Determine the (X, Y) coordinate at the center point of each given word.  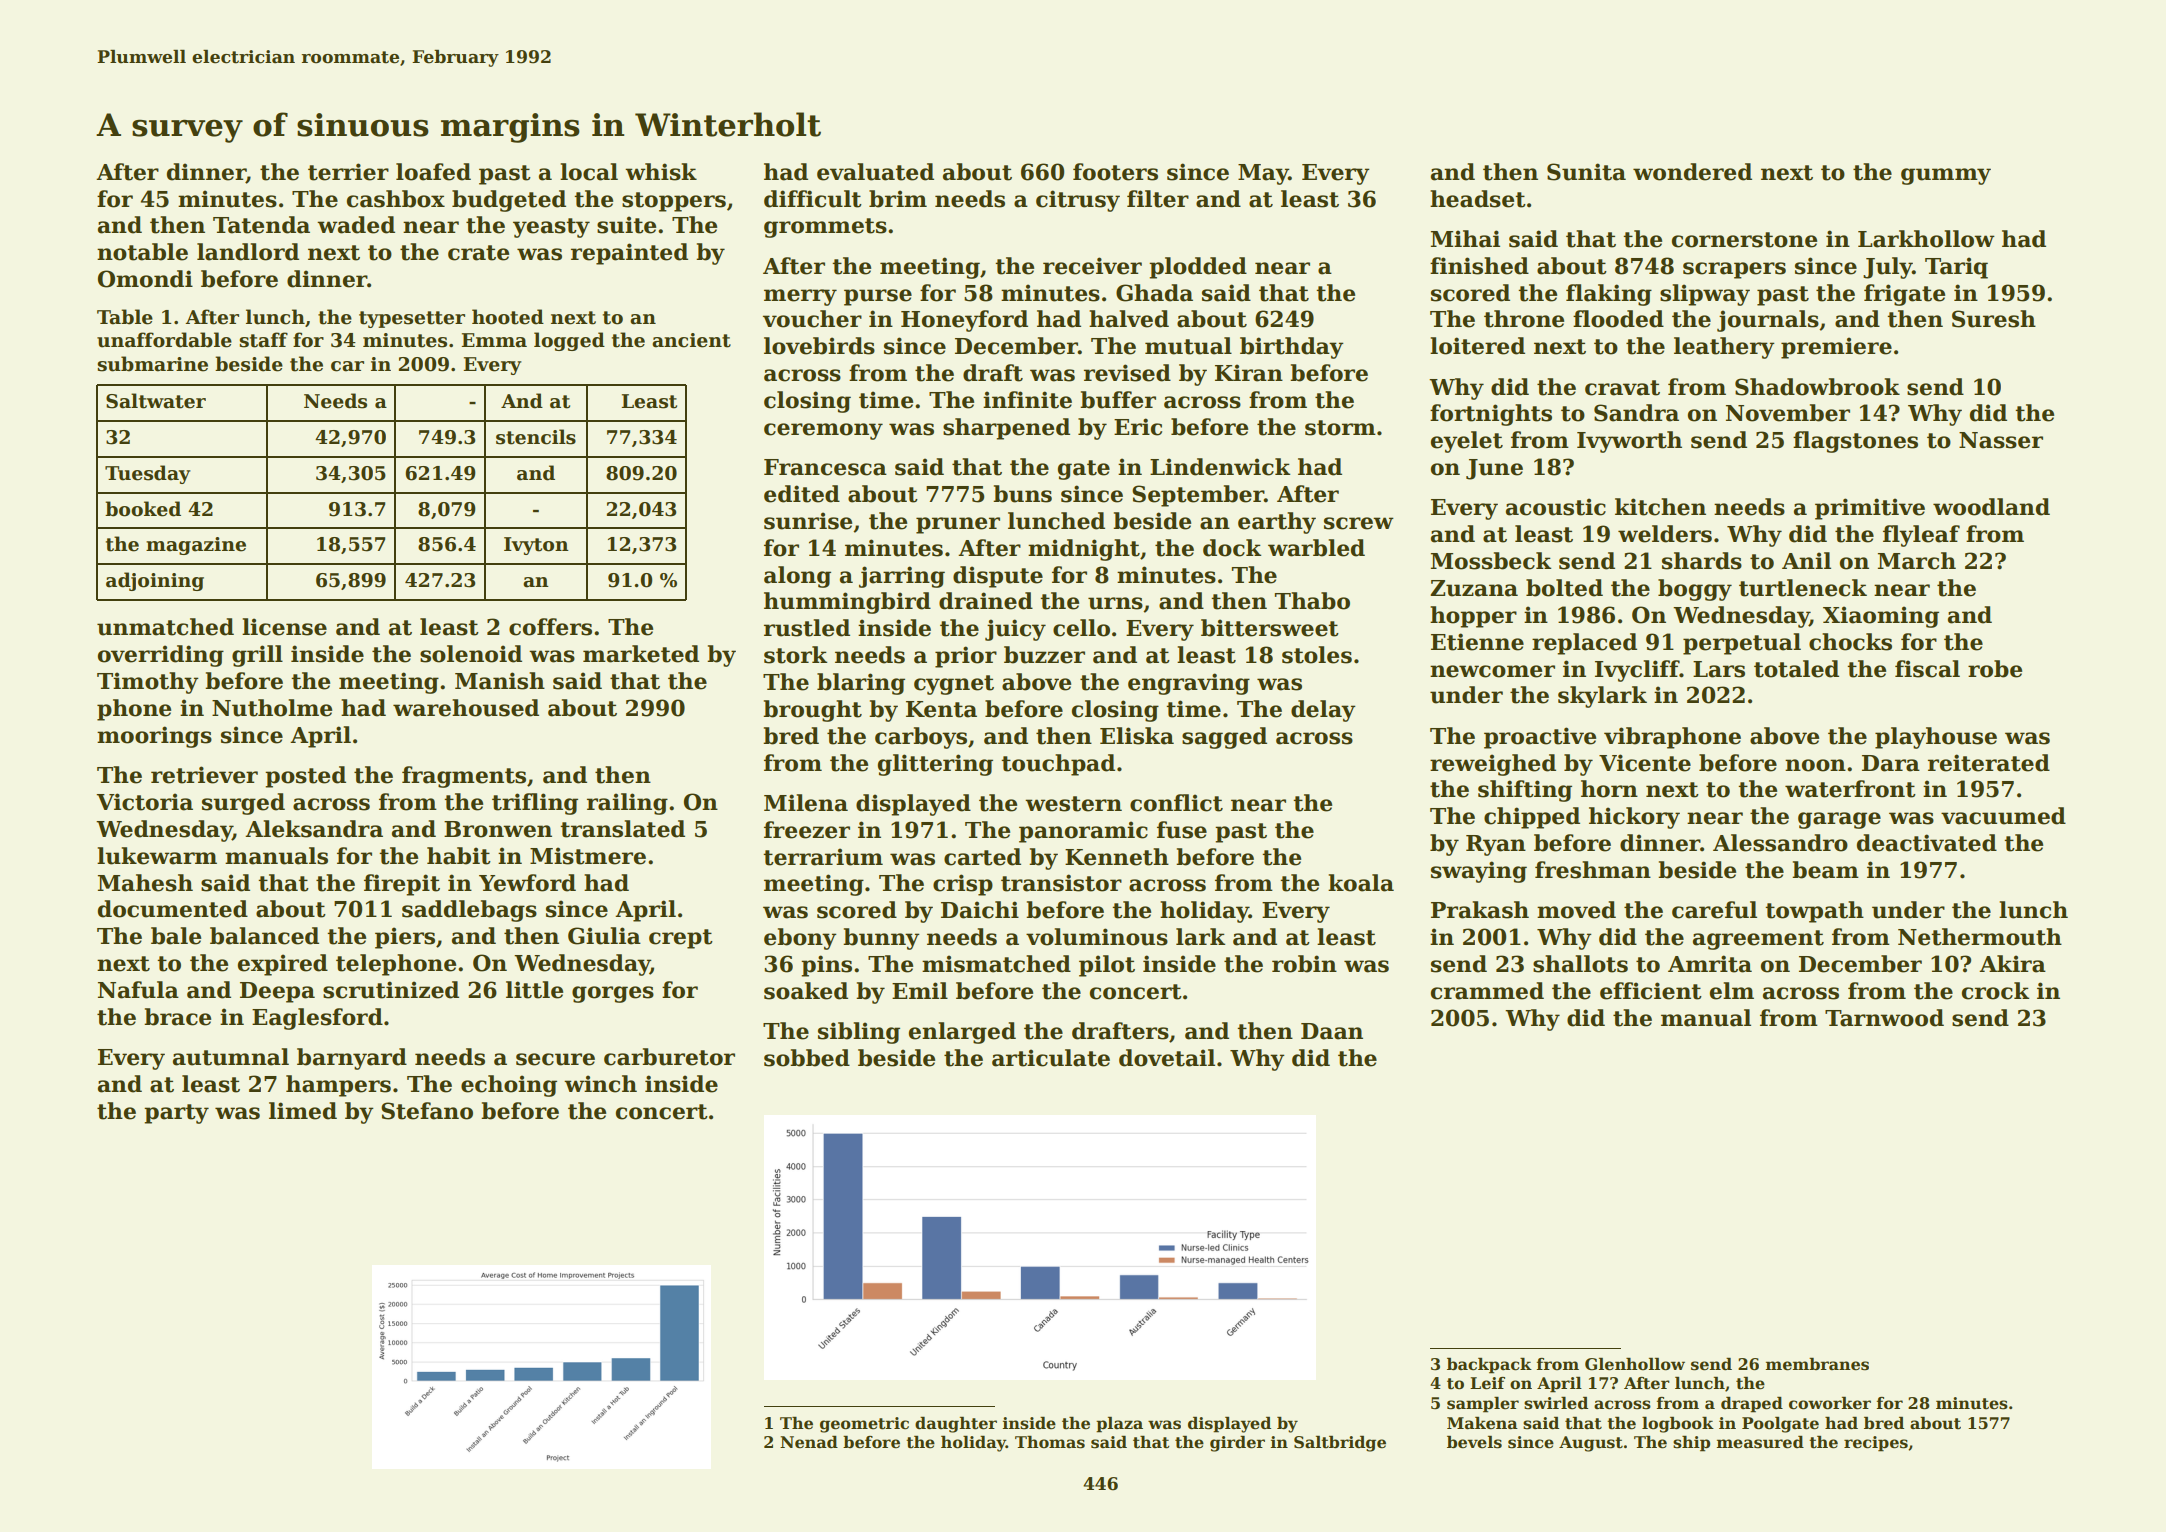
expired (283, 965)
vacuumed (2003, 816)
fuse (1182, 830)
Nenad (809, 1442)
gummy (1946, 176)
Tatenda (261, 225)
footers (1115, 172)
